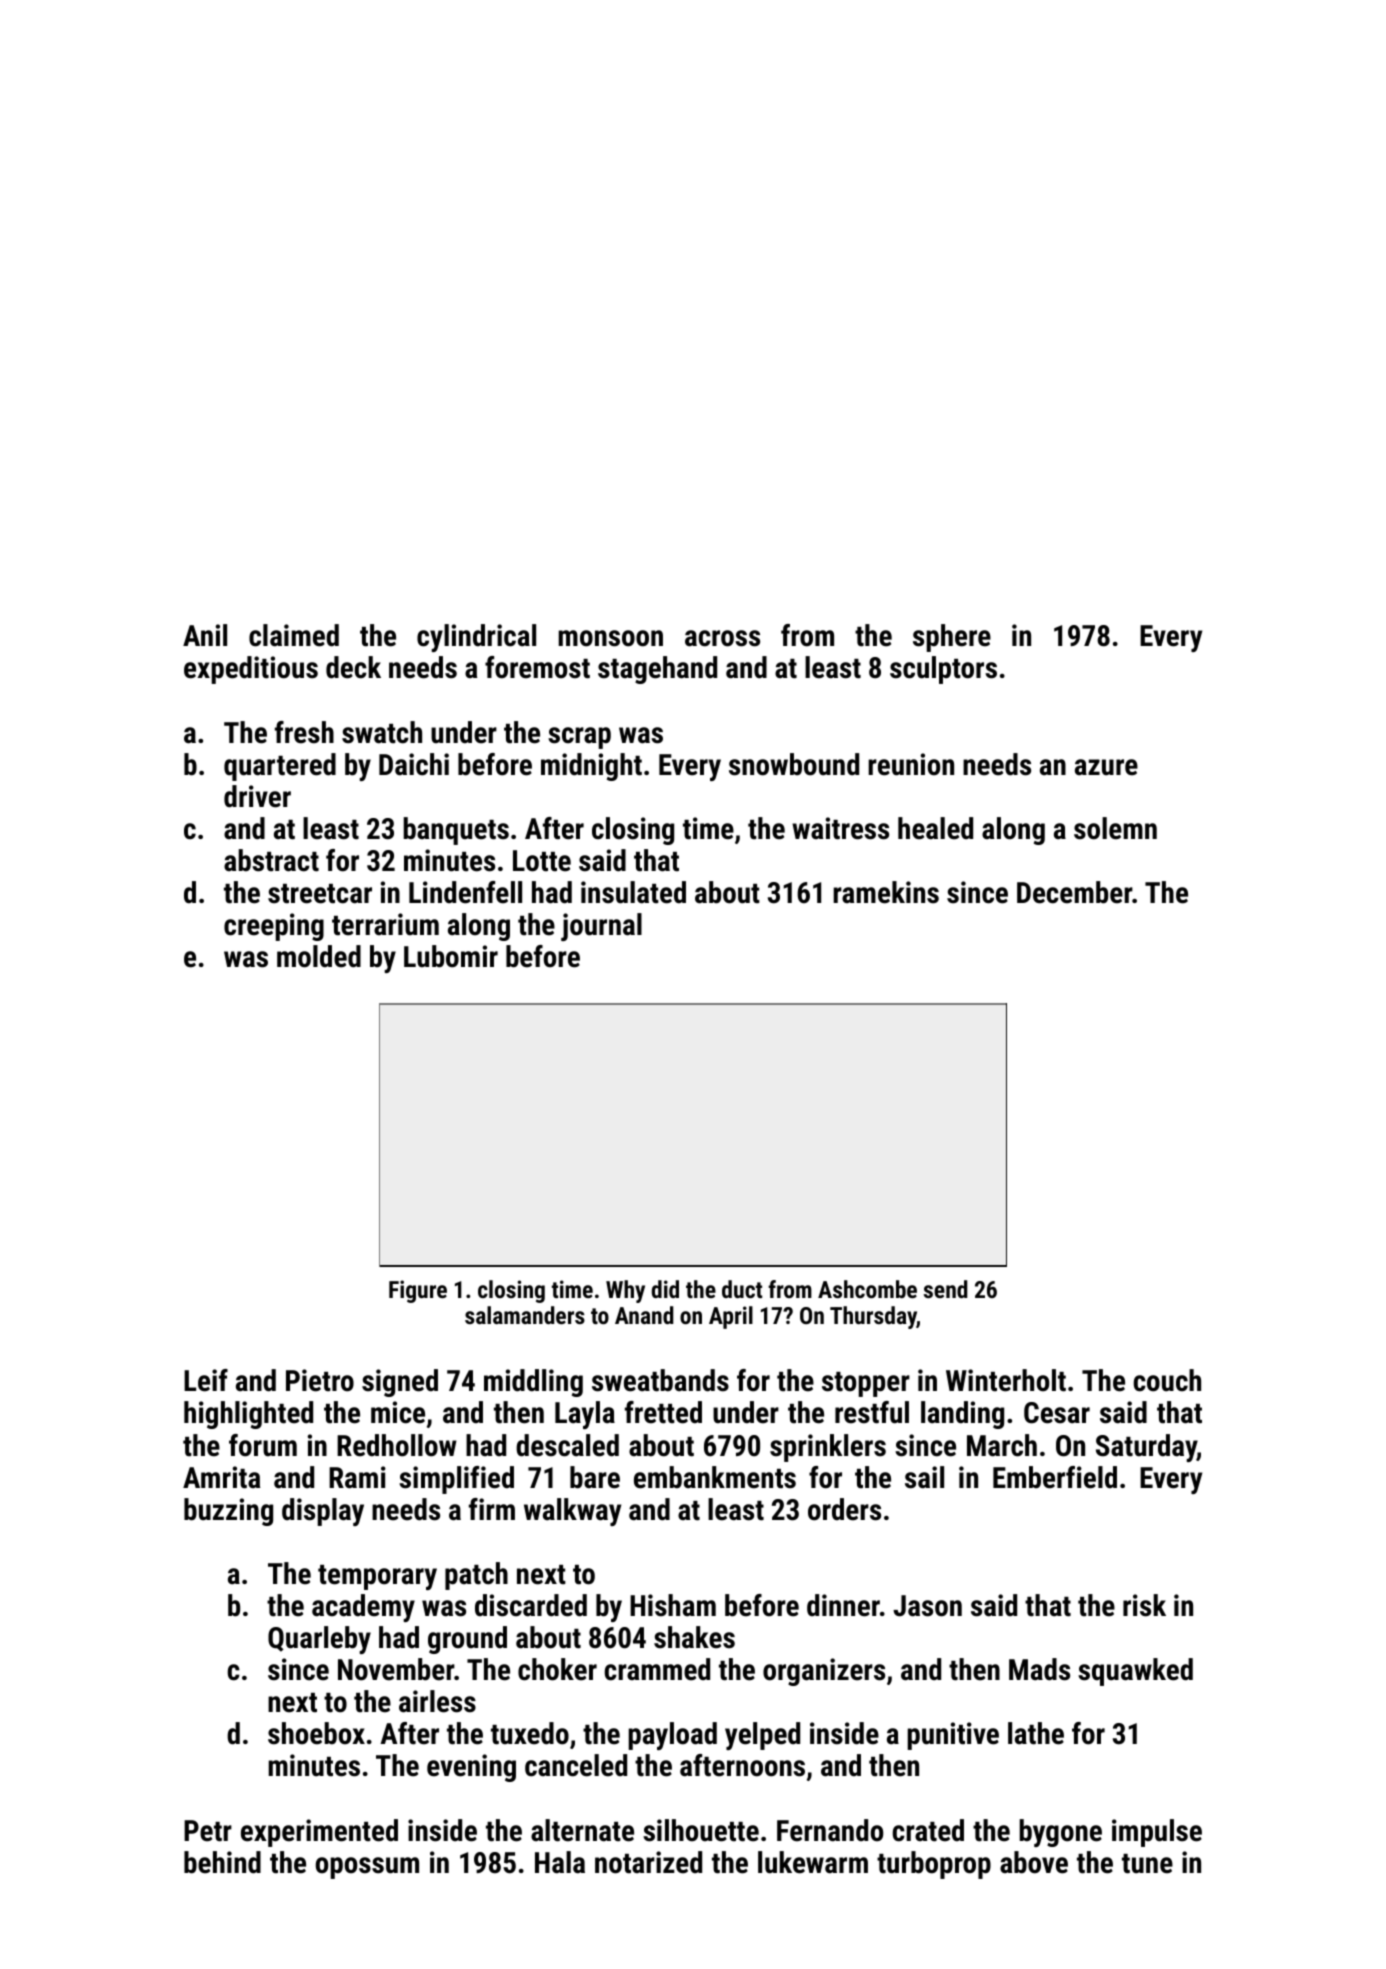  I want to click on opossum, so click(367, 1868).
